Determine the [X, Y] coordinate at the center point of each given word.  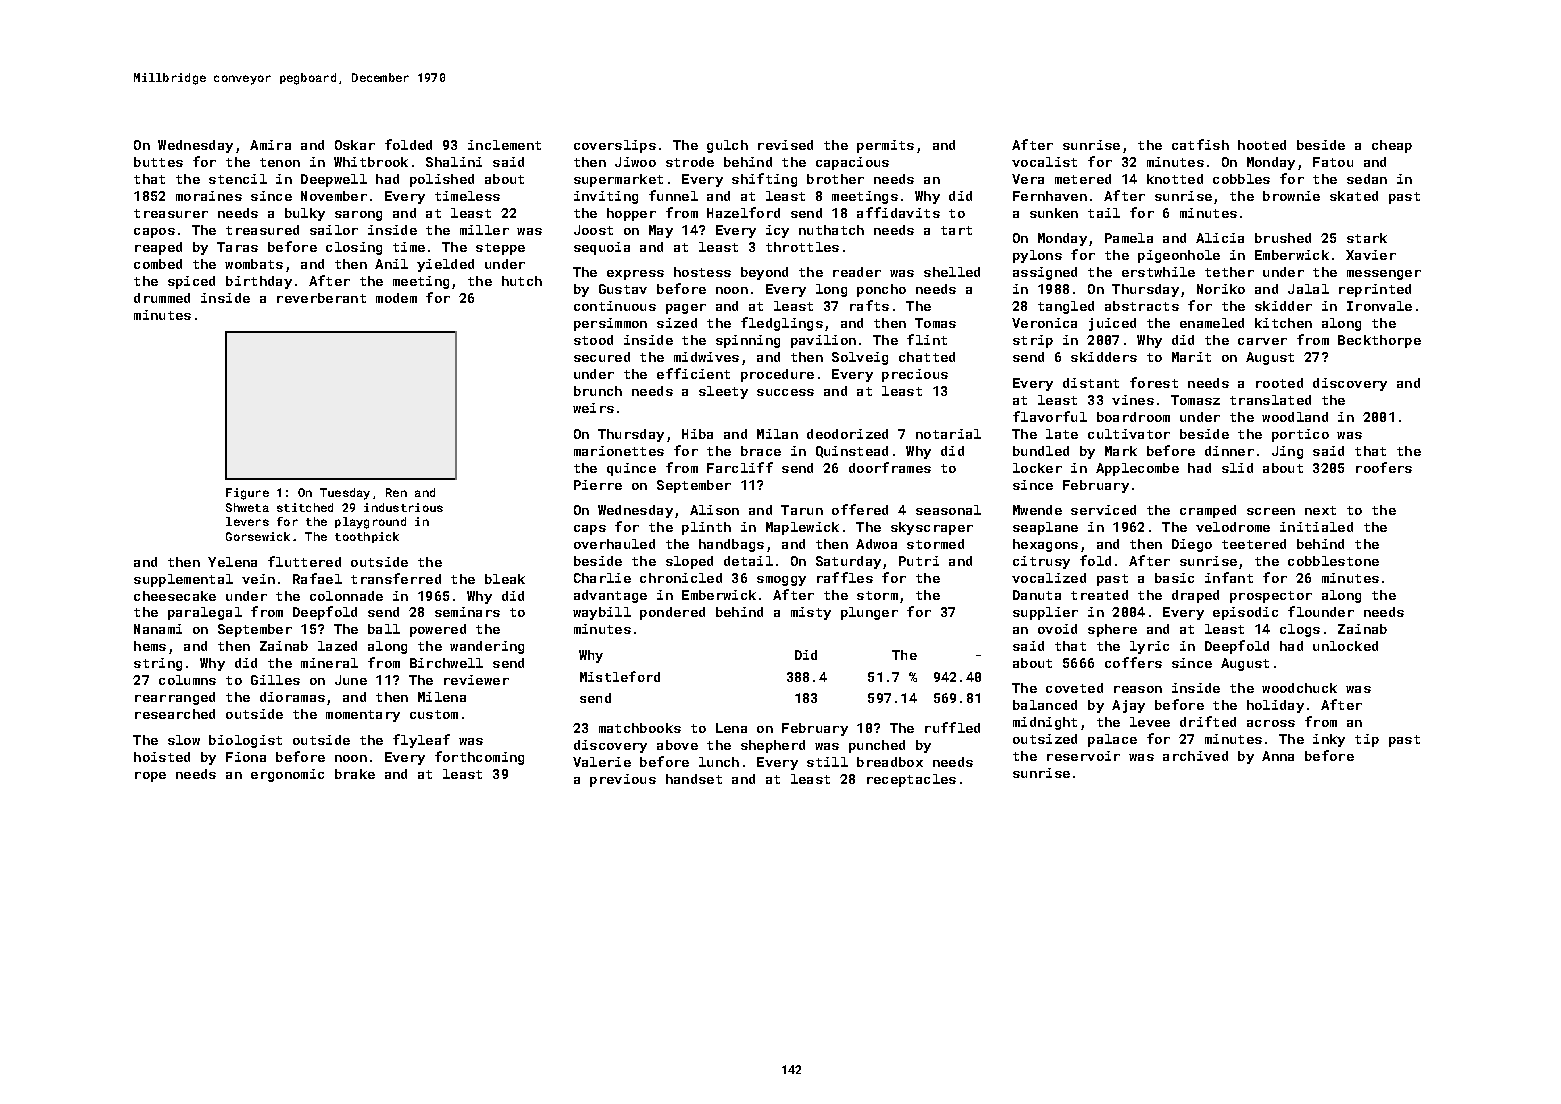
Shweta [247, 507]
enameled [1212, 323]
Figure [247, 494]
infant [1229, 577]
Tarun [802, 510]
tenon [280, 162]
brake [355, 774]
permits [885, 146]
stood [593, 340]
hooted [1262, 145]
